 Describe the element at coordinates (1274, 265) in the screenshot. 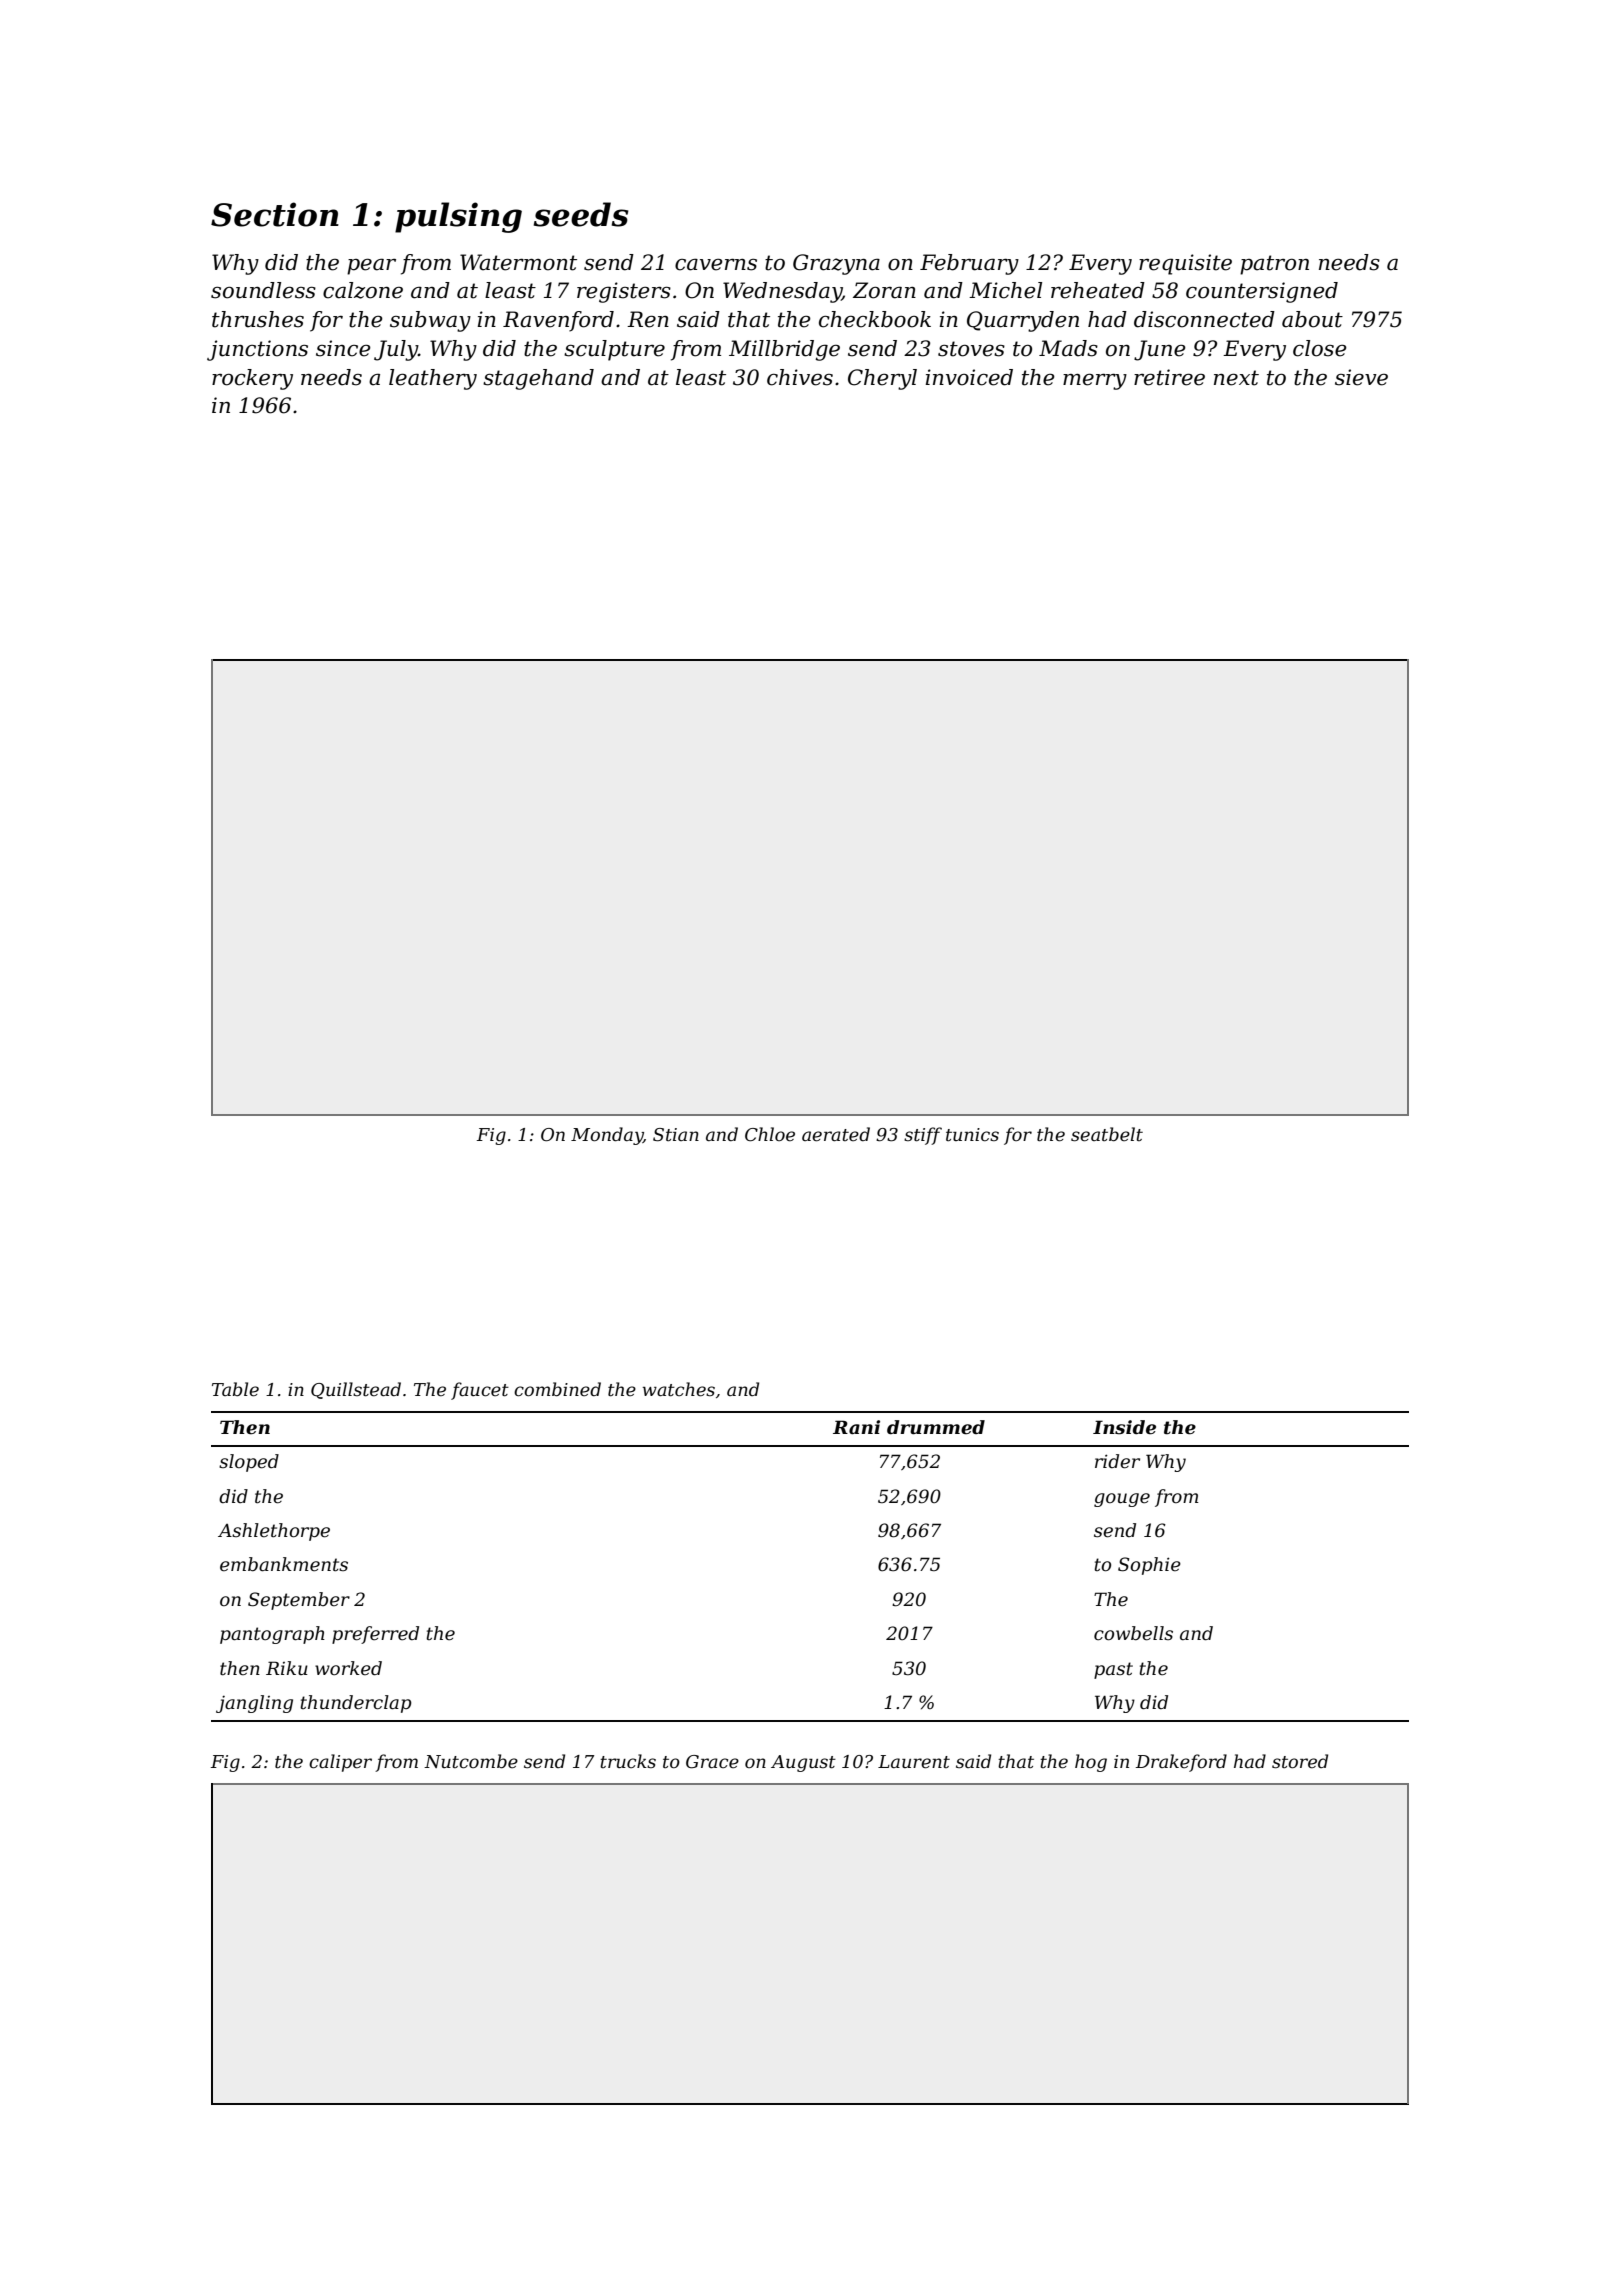

I see `patron` at that location.
